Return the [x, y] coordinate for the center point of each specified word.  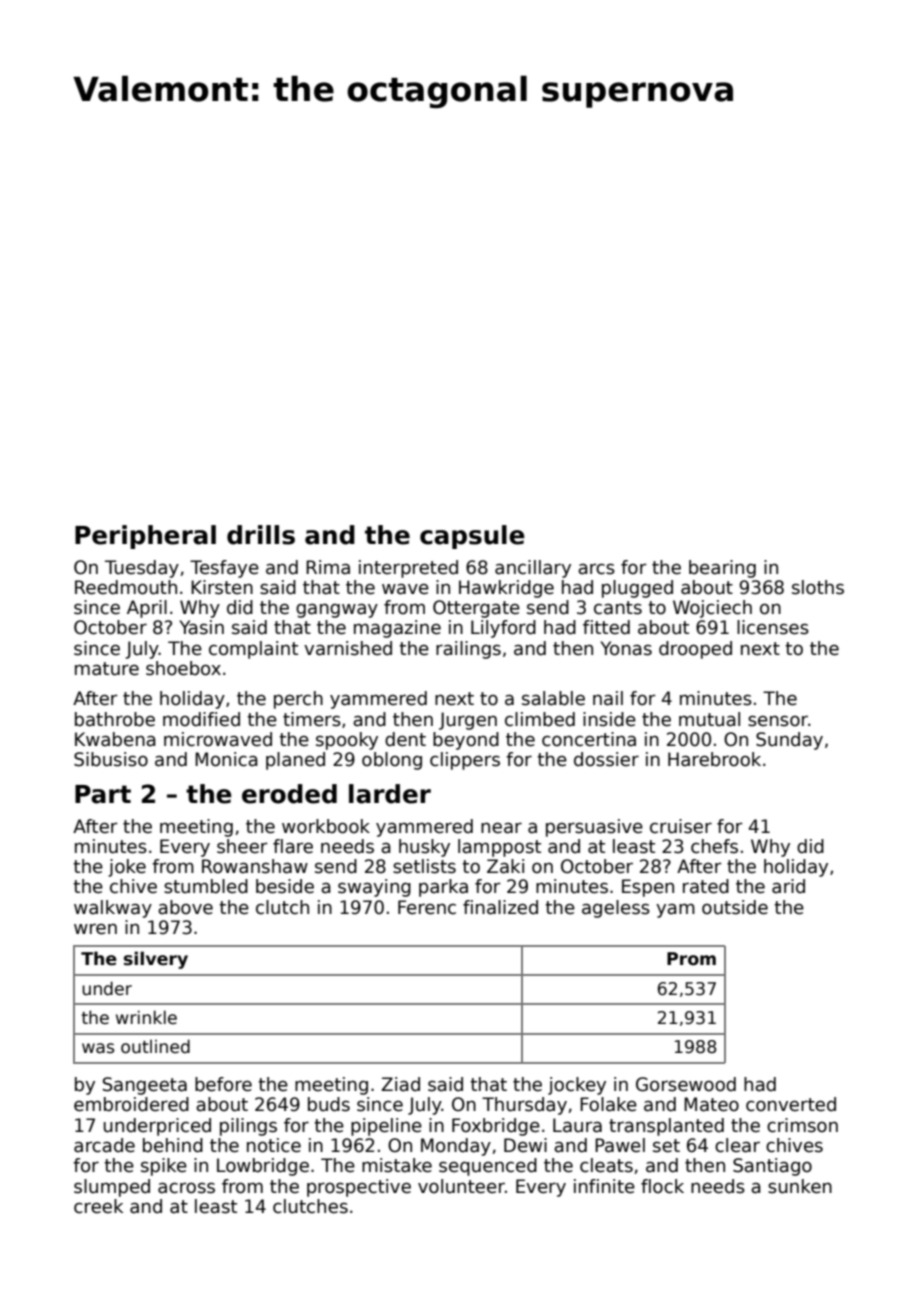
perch [298, 700]
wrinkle [146, 1017]
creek [98, 1206]
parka [443, 888]
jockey [577, 1086]
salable [553, 698]
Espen [648, 888]
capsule [472, 537]
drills [261, 535]
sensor [778, 721]
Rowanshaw [255, 866]
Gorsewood [686, 1084]
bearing [722, 569]
